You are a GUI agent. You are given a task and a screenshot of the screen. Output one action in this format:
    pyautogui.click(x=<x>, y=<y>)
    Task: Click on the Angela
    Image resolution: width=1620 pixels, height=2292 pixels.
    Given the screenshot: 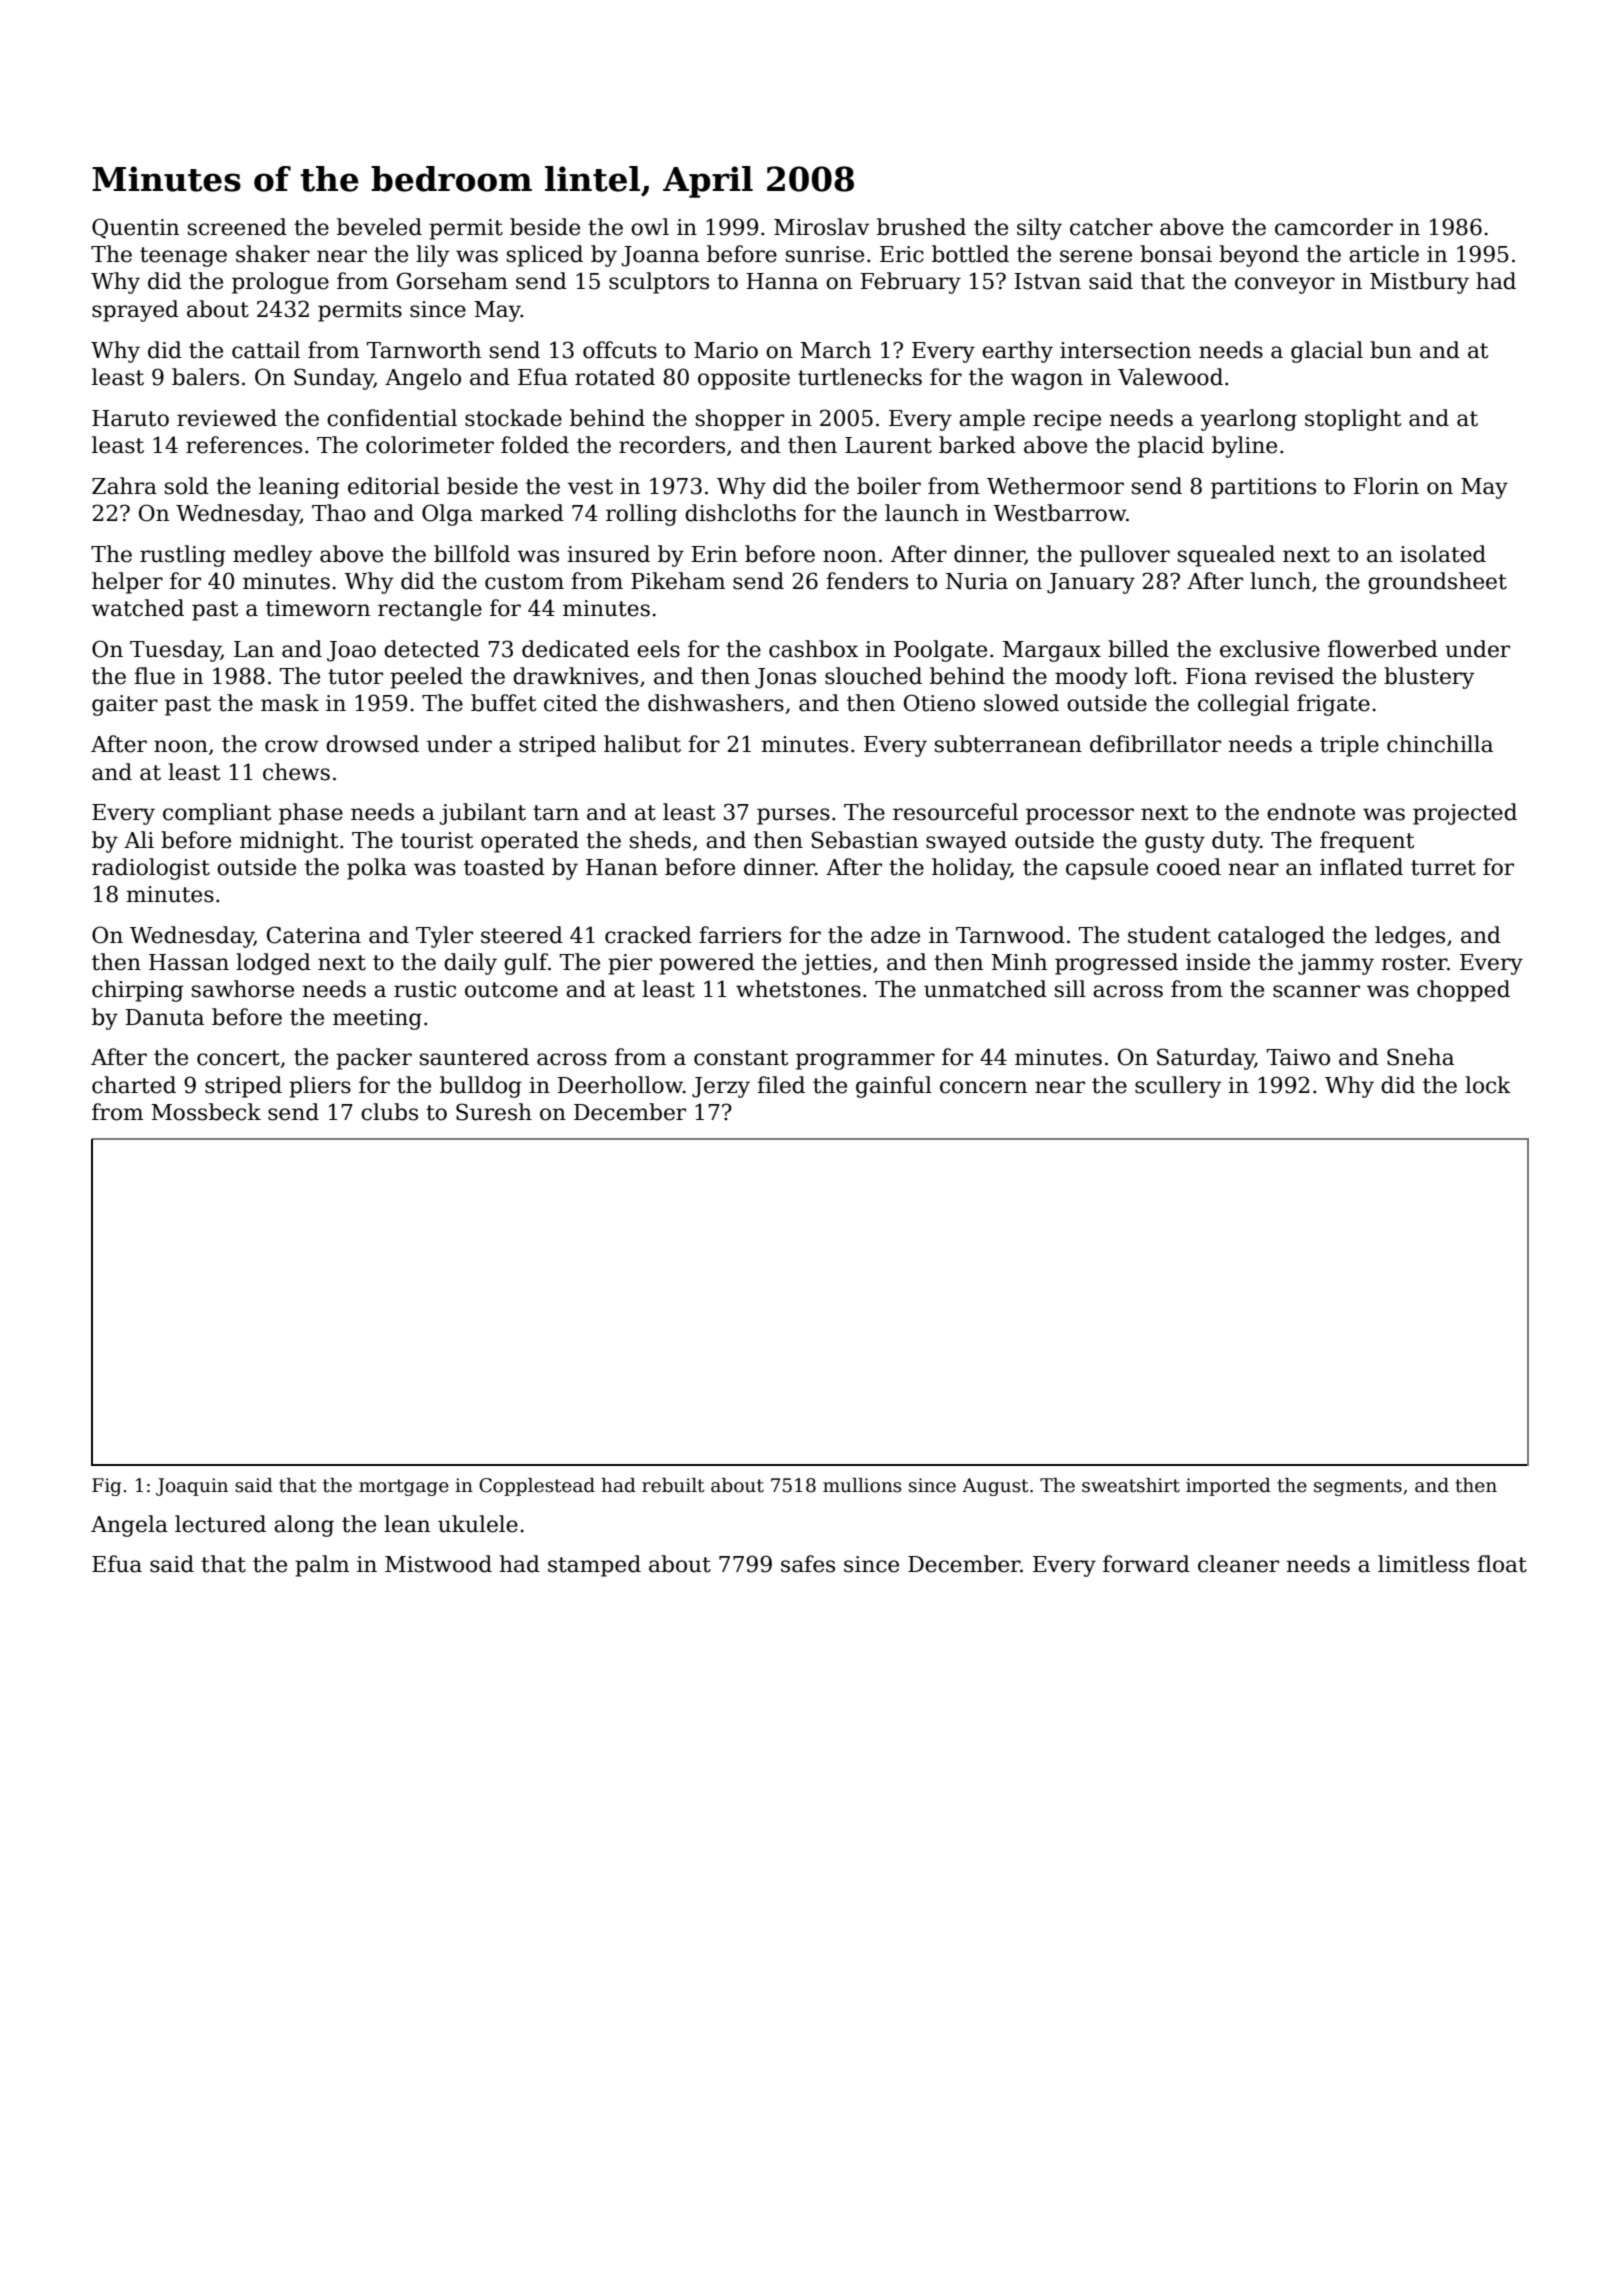 What is the action you would take?
    pyautogui.click(x=129, y=1526)
